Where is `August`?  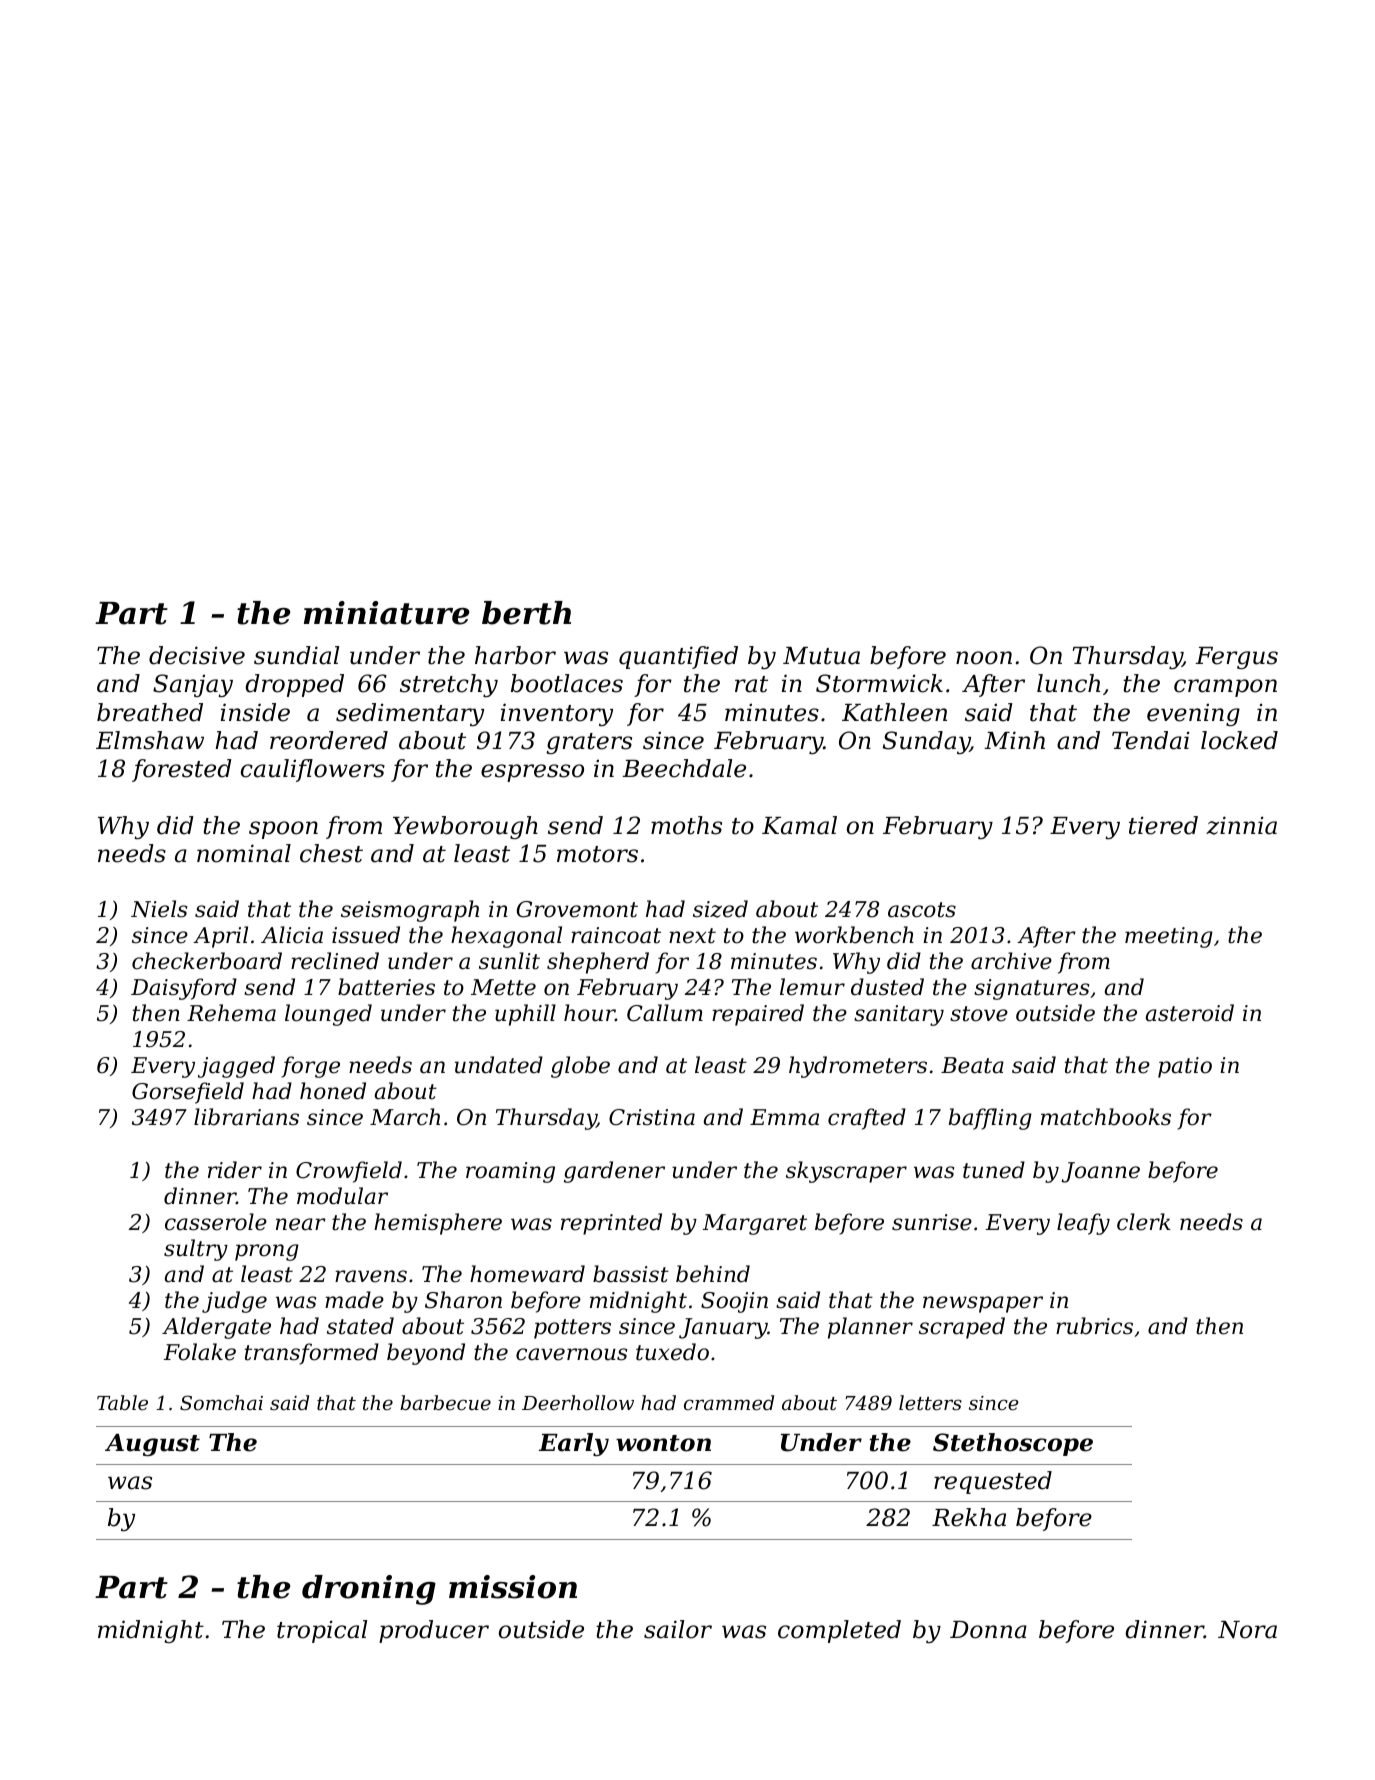 August is located at coordinates (152, 1445).
